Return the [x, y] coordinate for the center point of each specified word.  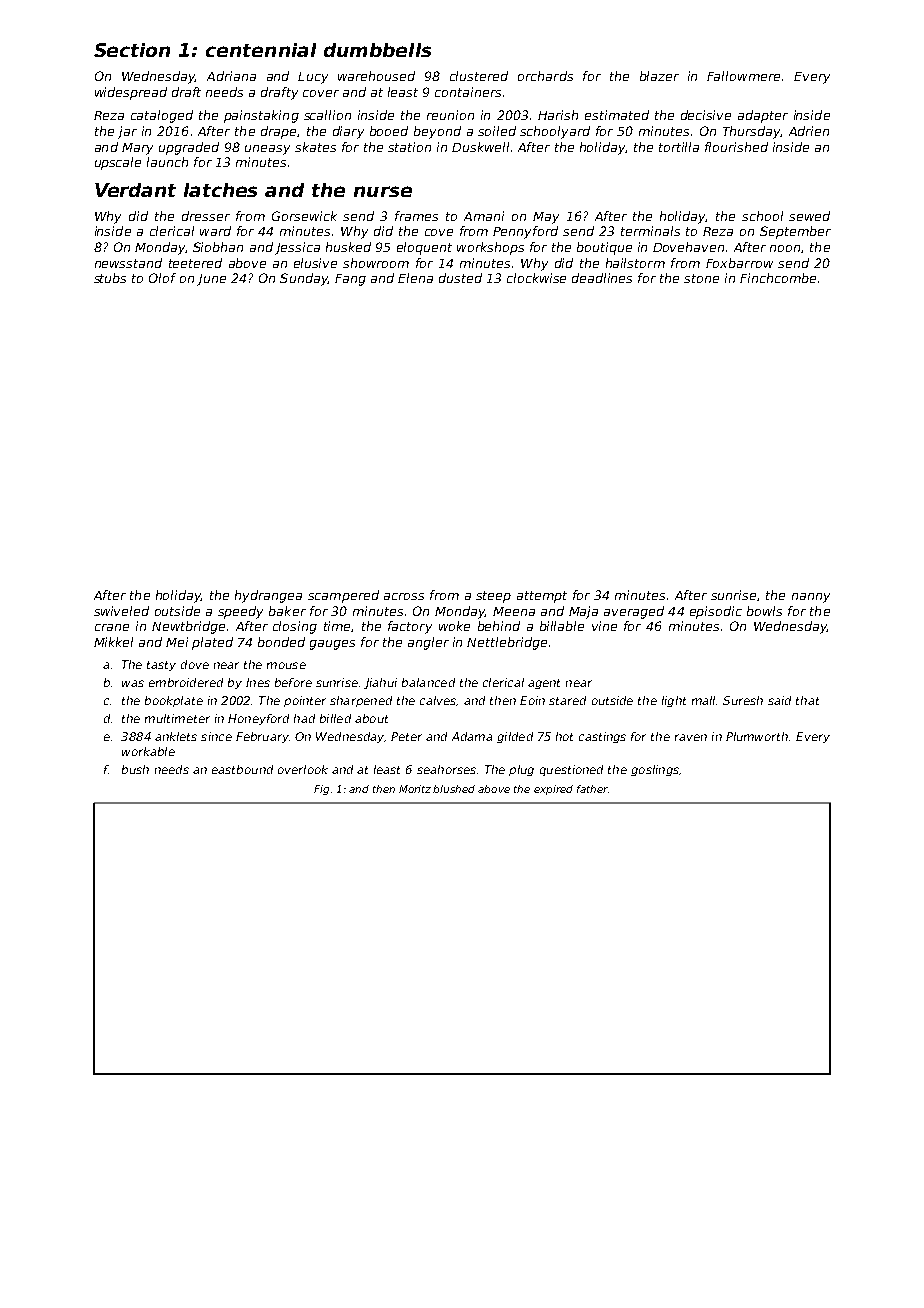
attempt [542, 597]
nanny [811, 598]
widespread [131, 93]
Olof [162, 278]
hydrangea [268, 596]
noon [785, 248]
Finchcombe [778, 278]
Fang [350, 280]
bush [135, 769]
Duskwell [480, 147]
